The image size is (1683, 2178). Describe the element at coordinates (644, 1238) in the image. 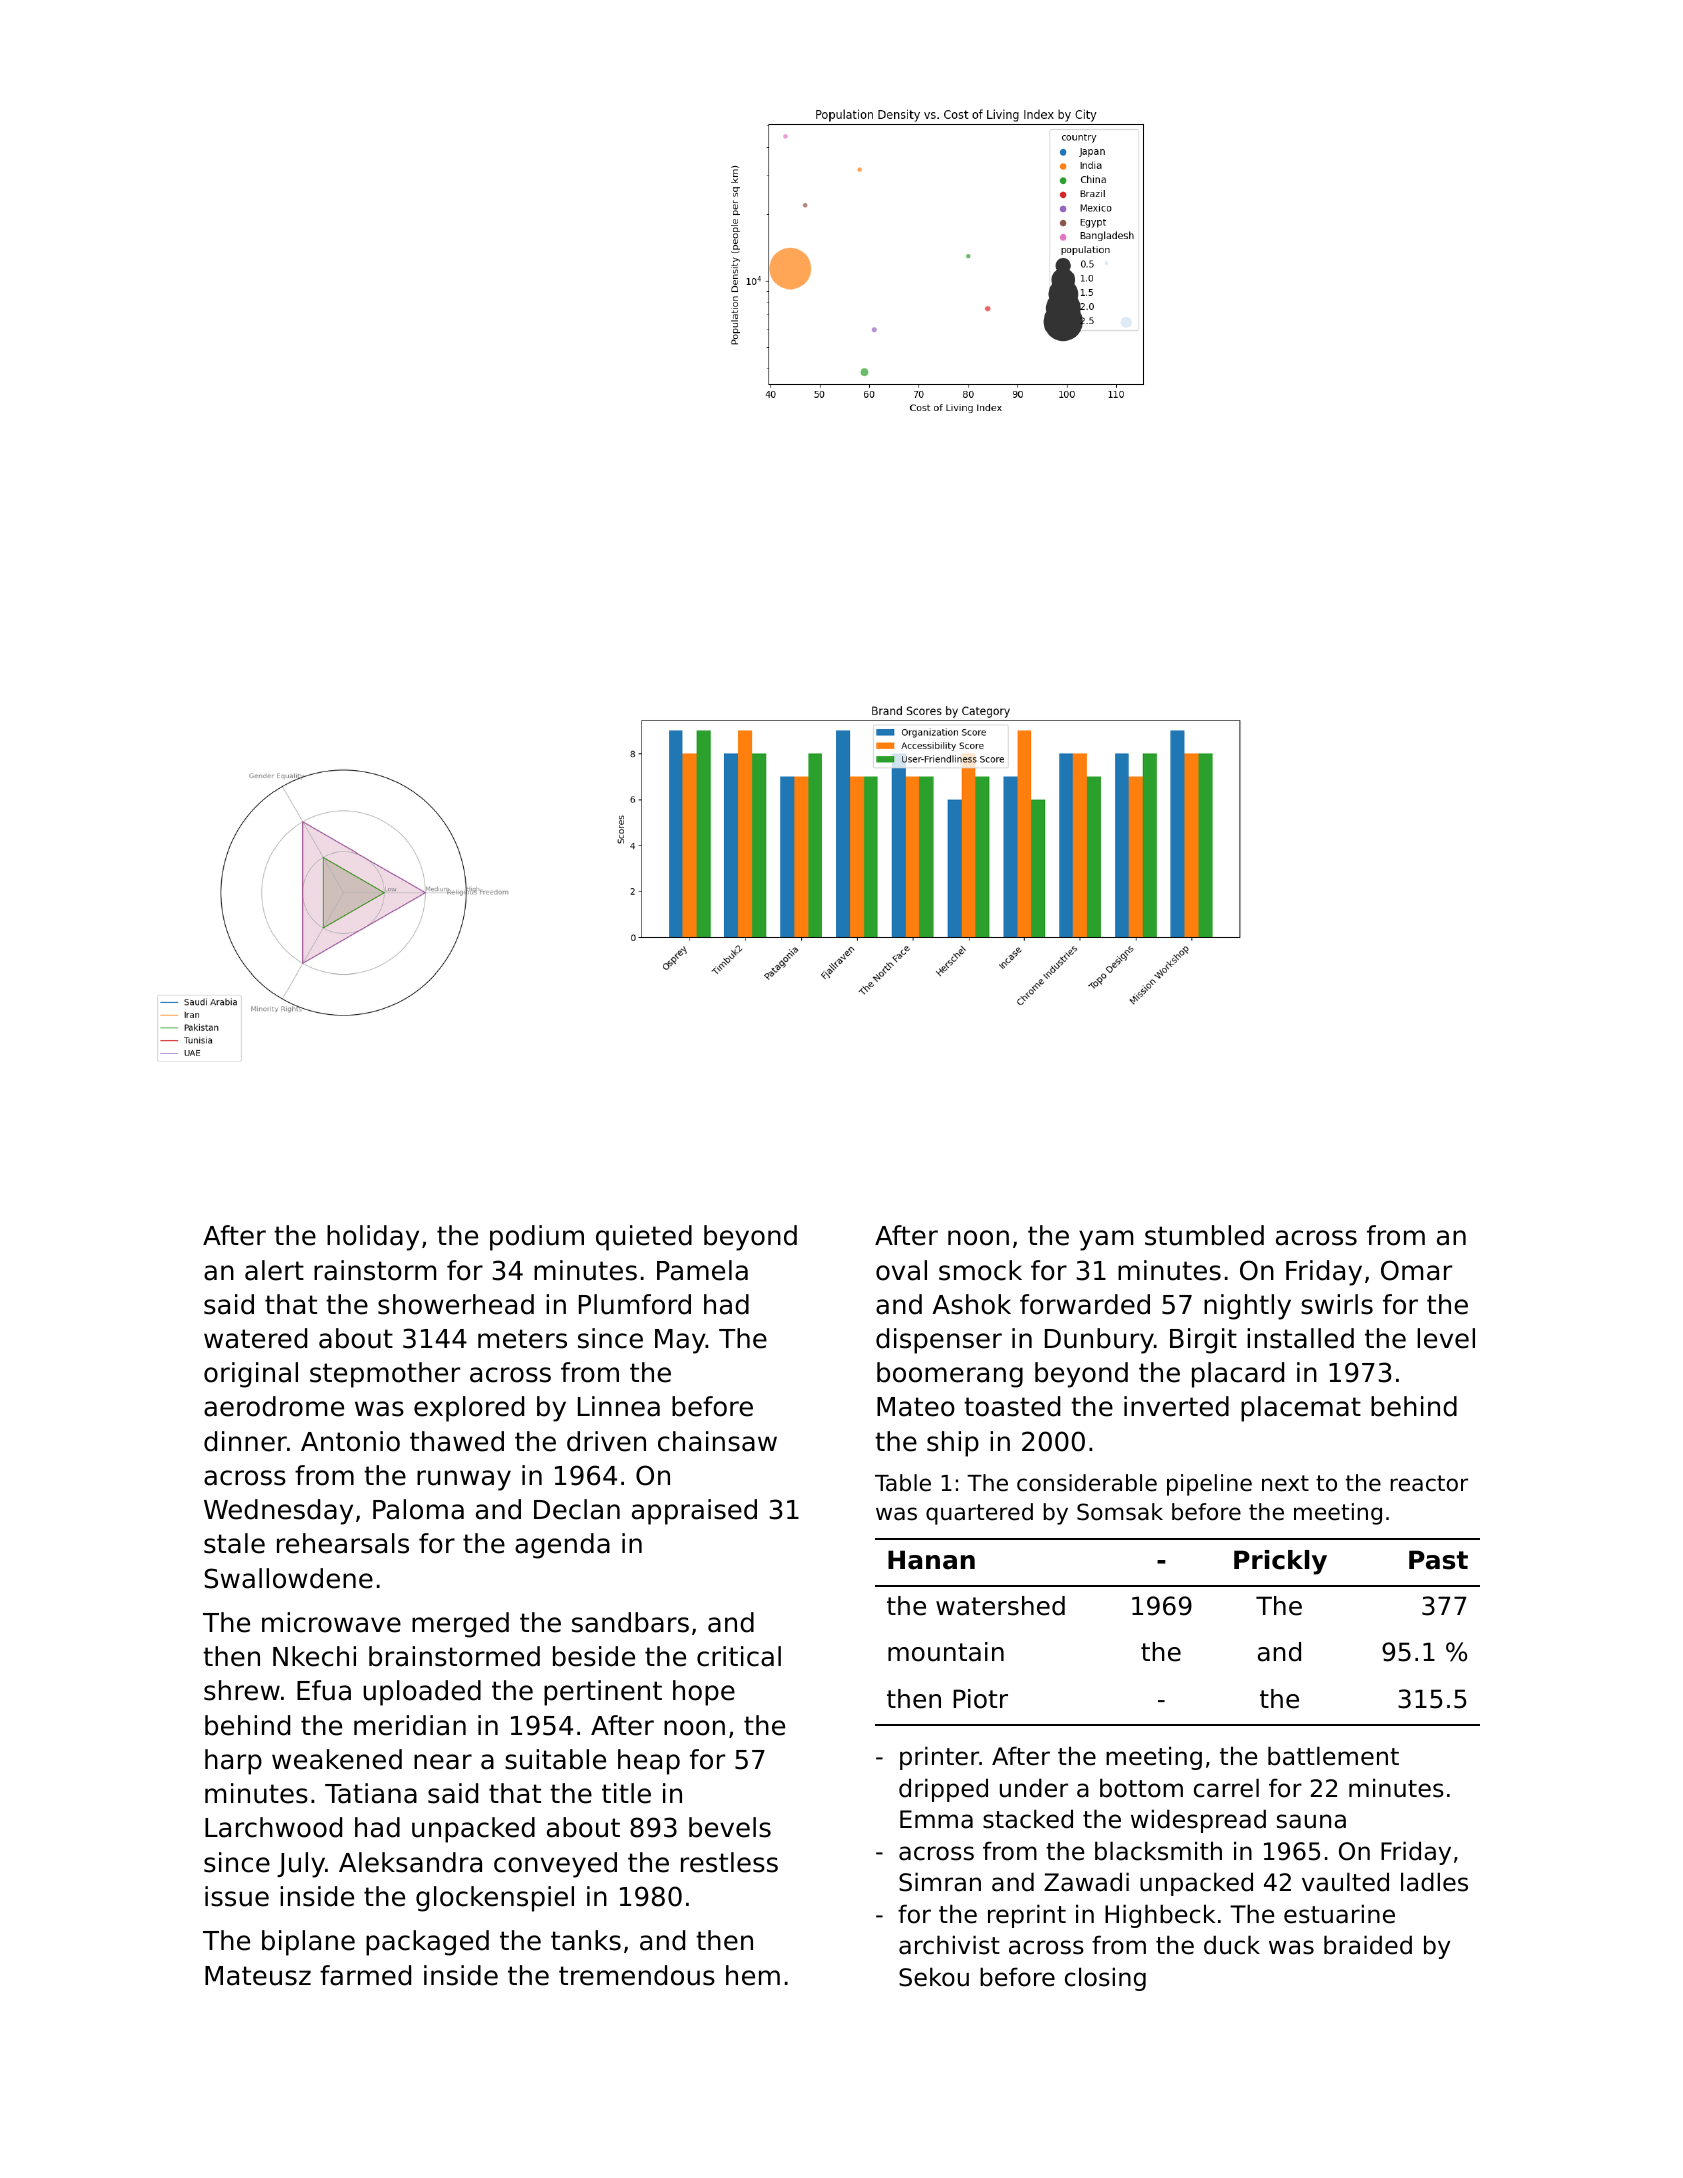

I see `quieted` at that location.
